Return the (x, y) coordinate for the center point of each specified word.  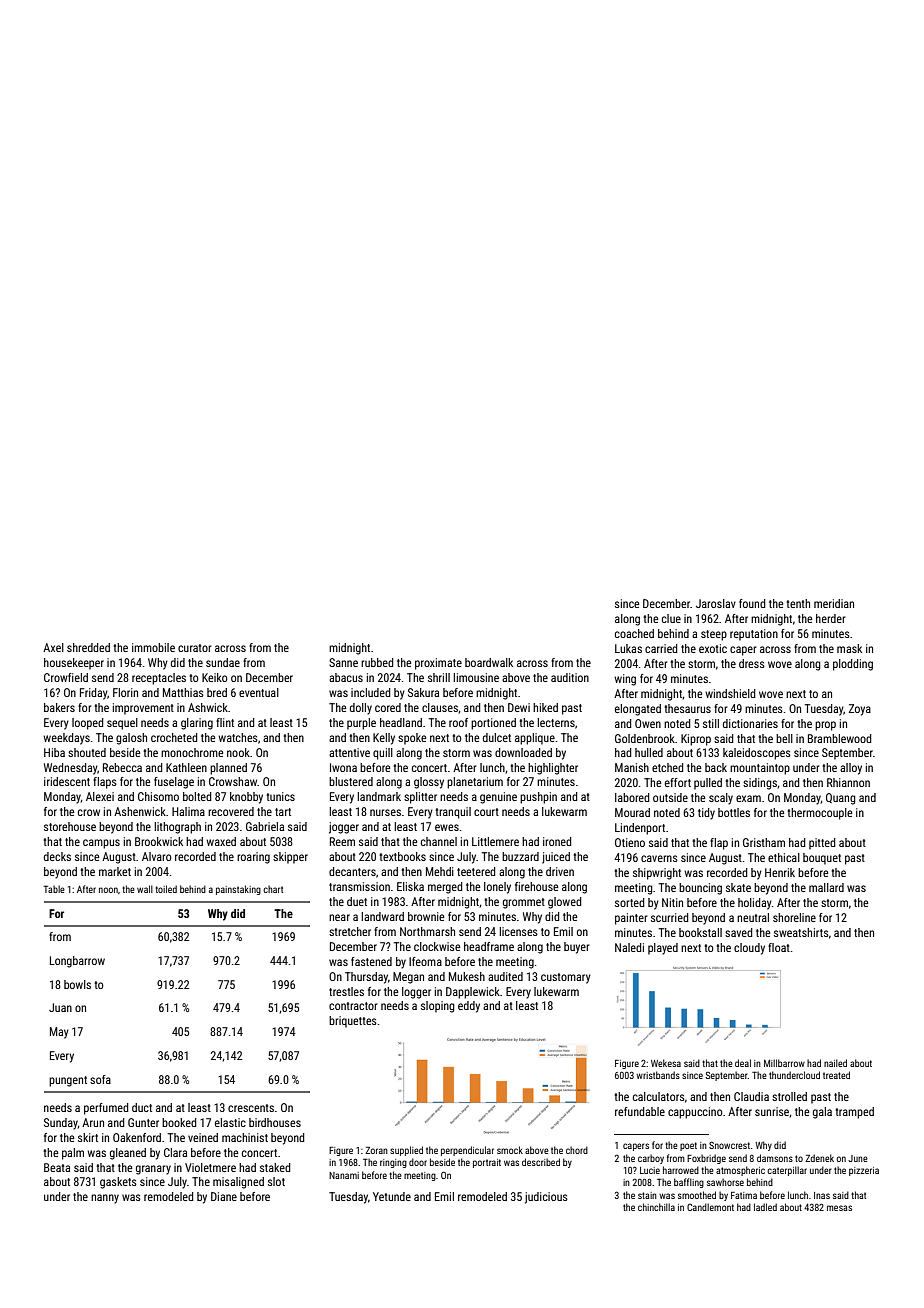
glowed (564, 903)
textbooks (402, 856)
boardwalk (489, 662)
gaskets (118, 1183)
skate (738, 887)
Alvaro (156, 856)
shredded (88, 647)
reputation (754, 635)
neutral (753, 917)
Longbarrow (77, 962)
